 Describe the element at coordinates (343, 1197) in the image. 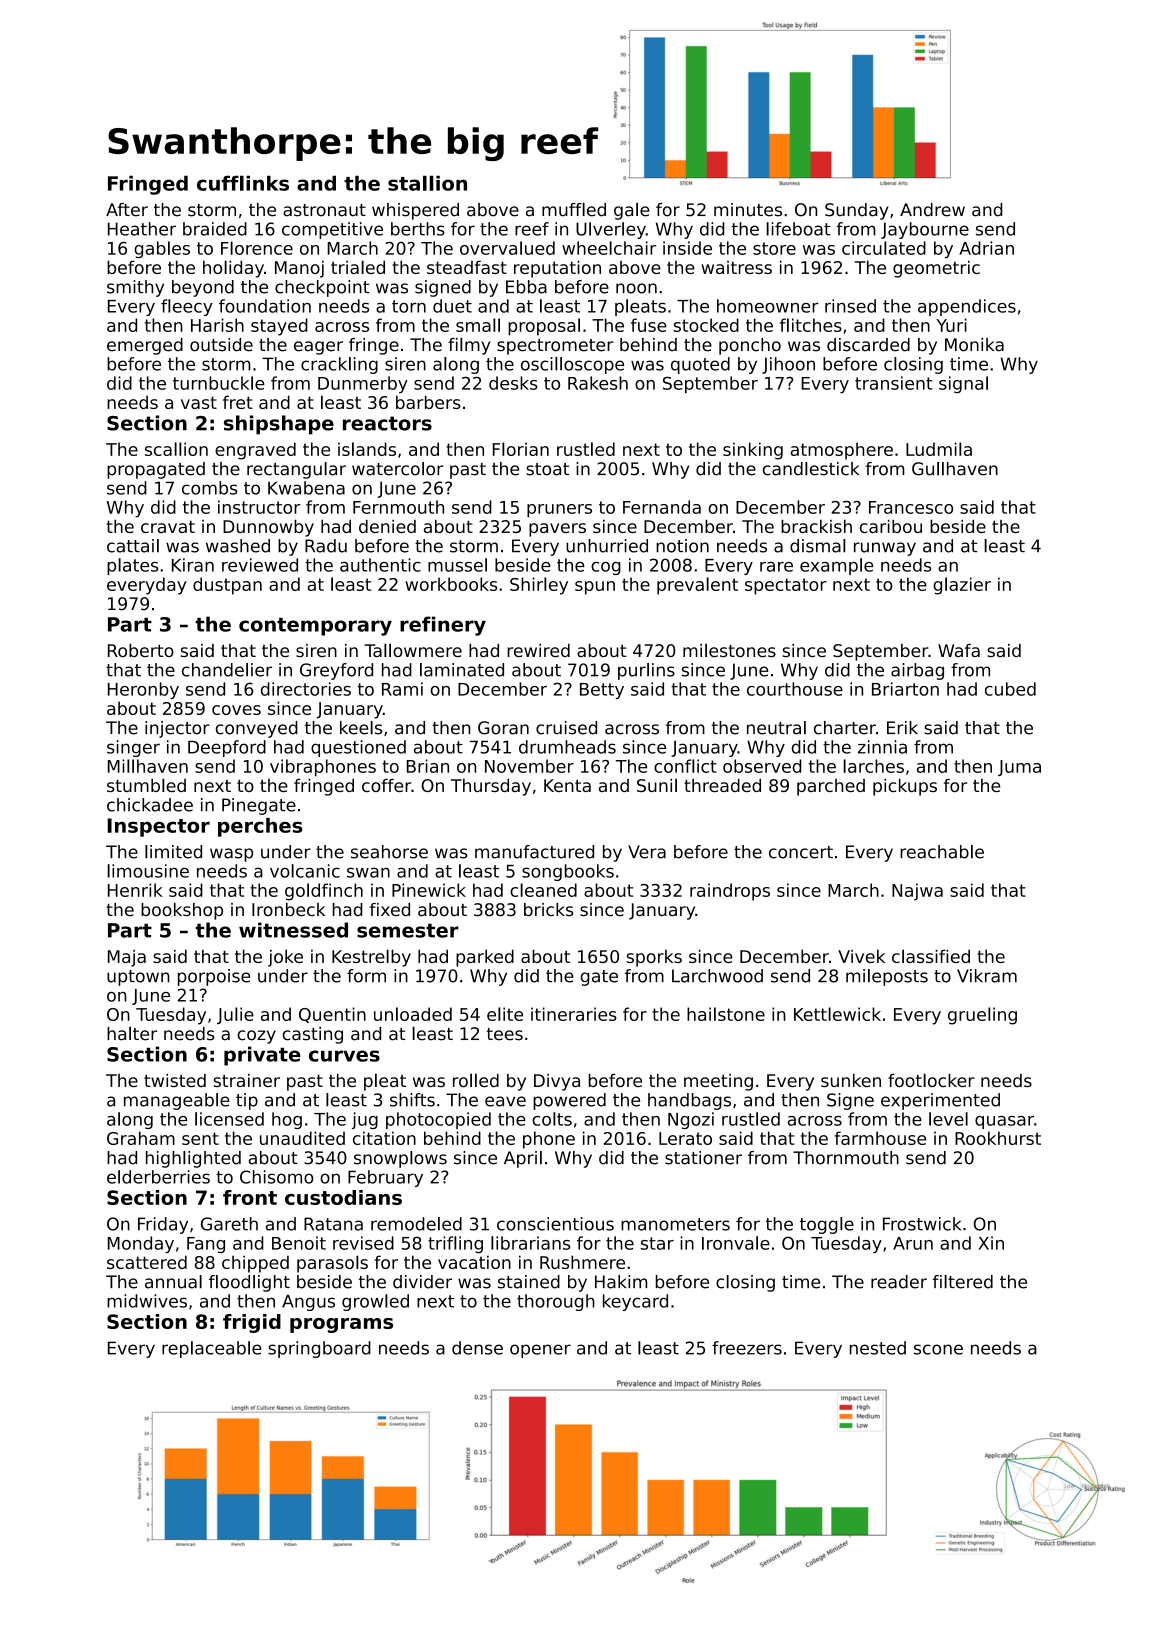

I see `custodians` at that location.
